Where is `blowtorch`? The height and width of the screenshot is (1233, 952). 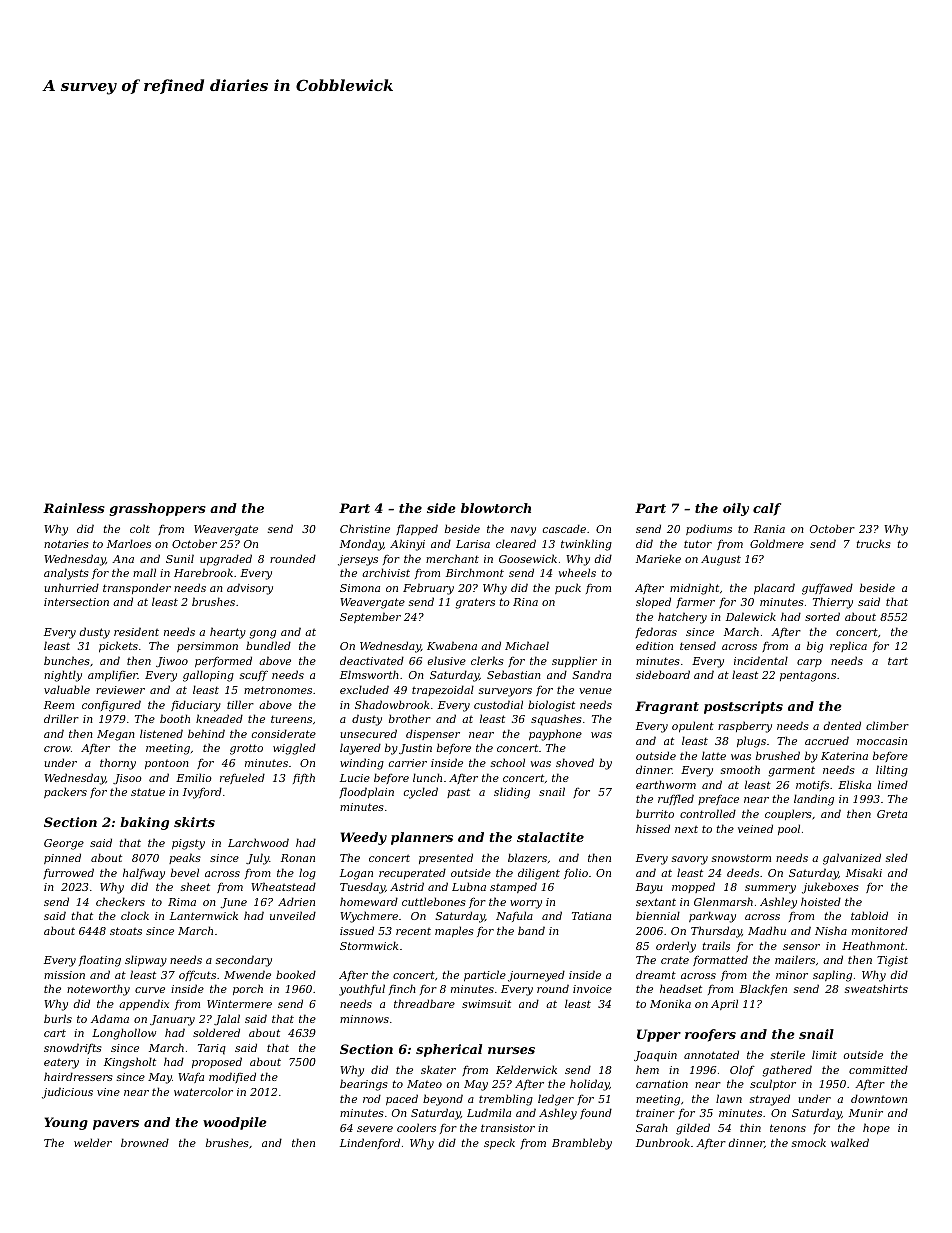
blowtorch is located at coordinates (496, 508).
